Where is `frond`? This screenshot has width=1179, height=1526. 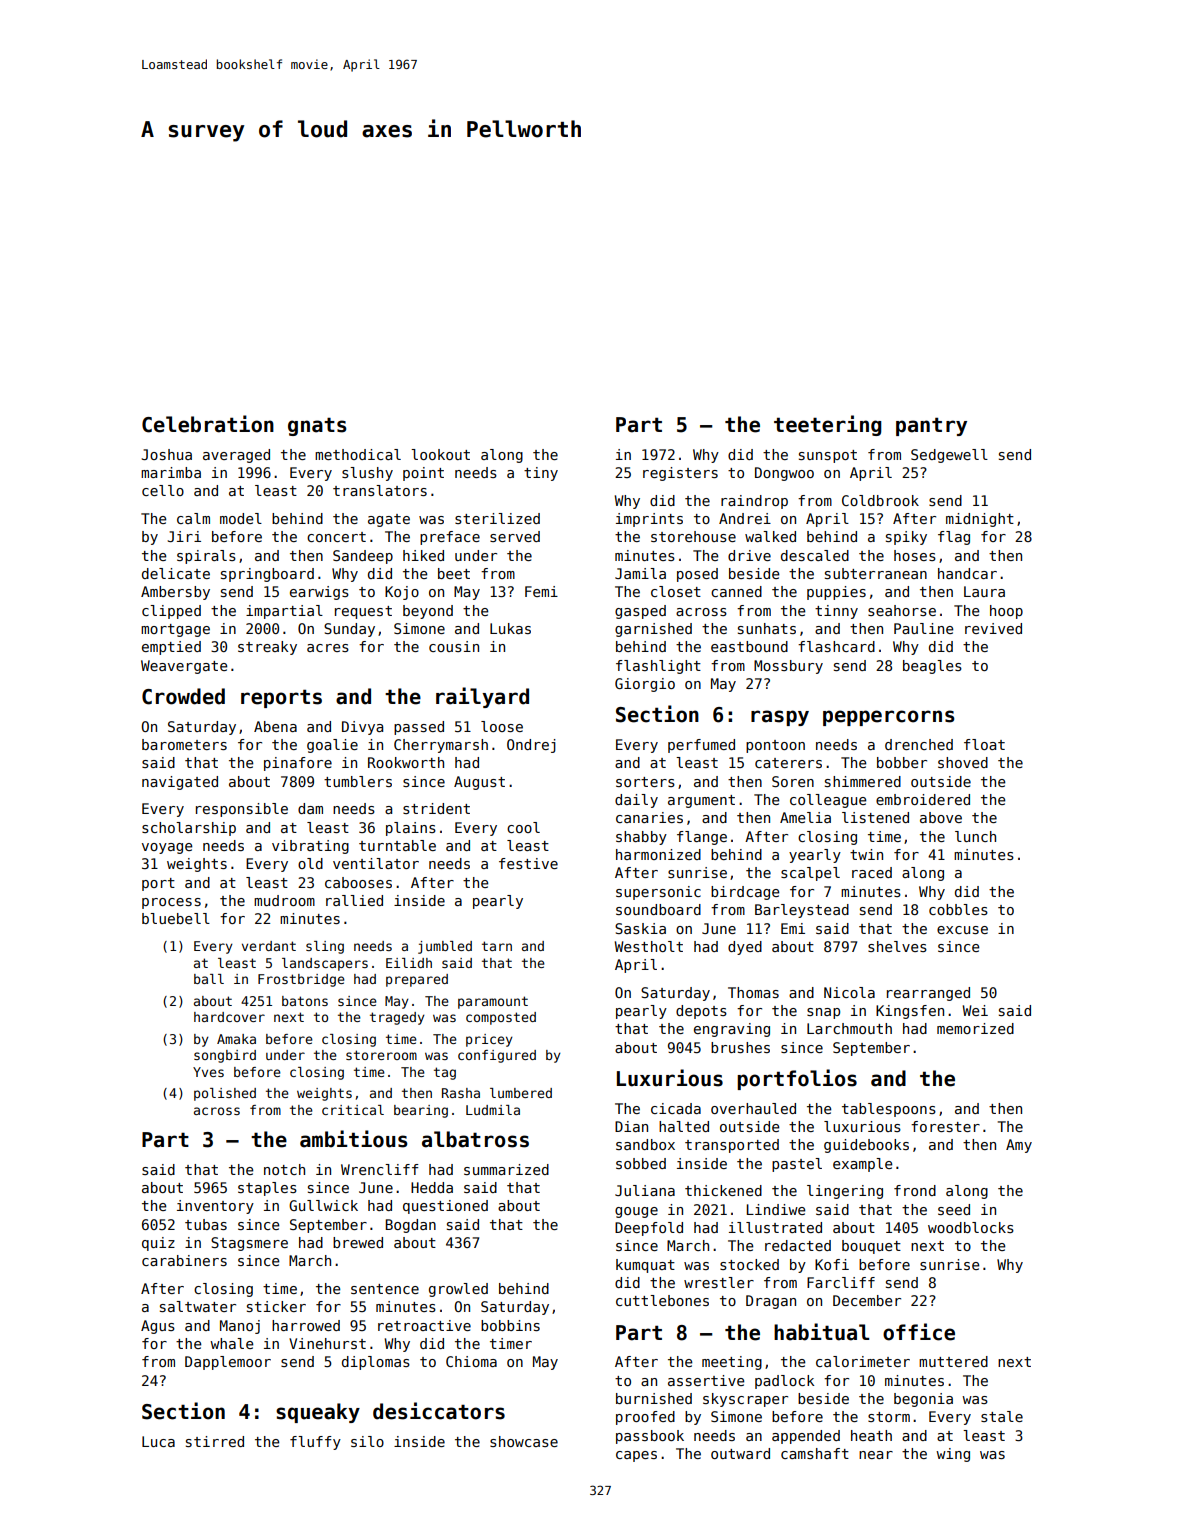 frond is located at coordinates (915, 1190).
